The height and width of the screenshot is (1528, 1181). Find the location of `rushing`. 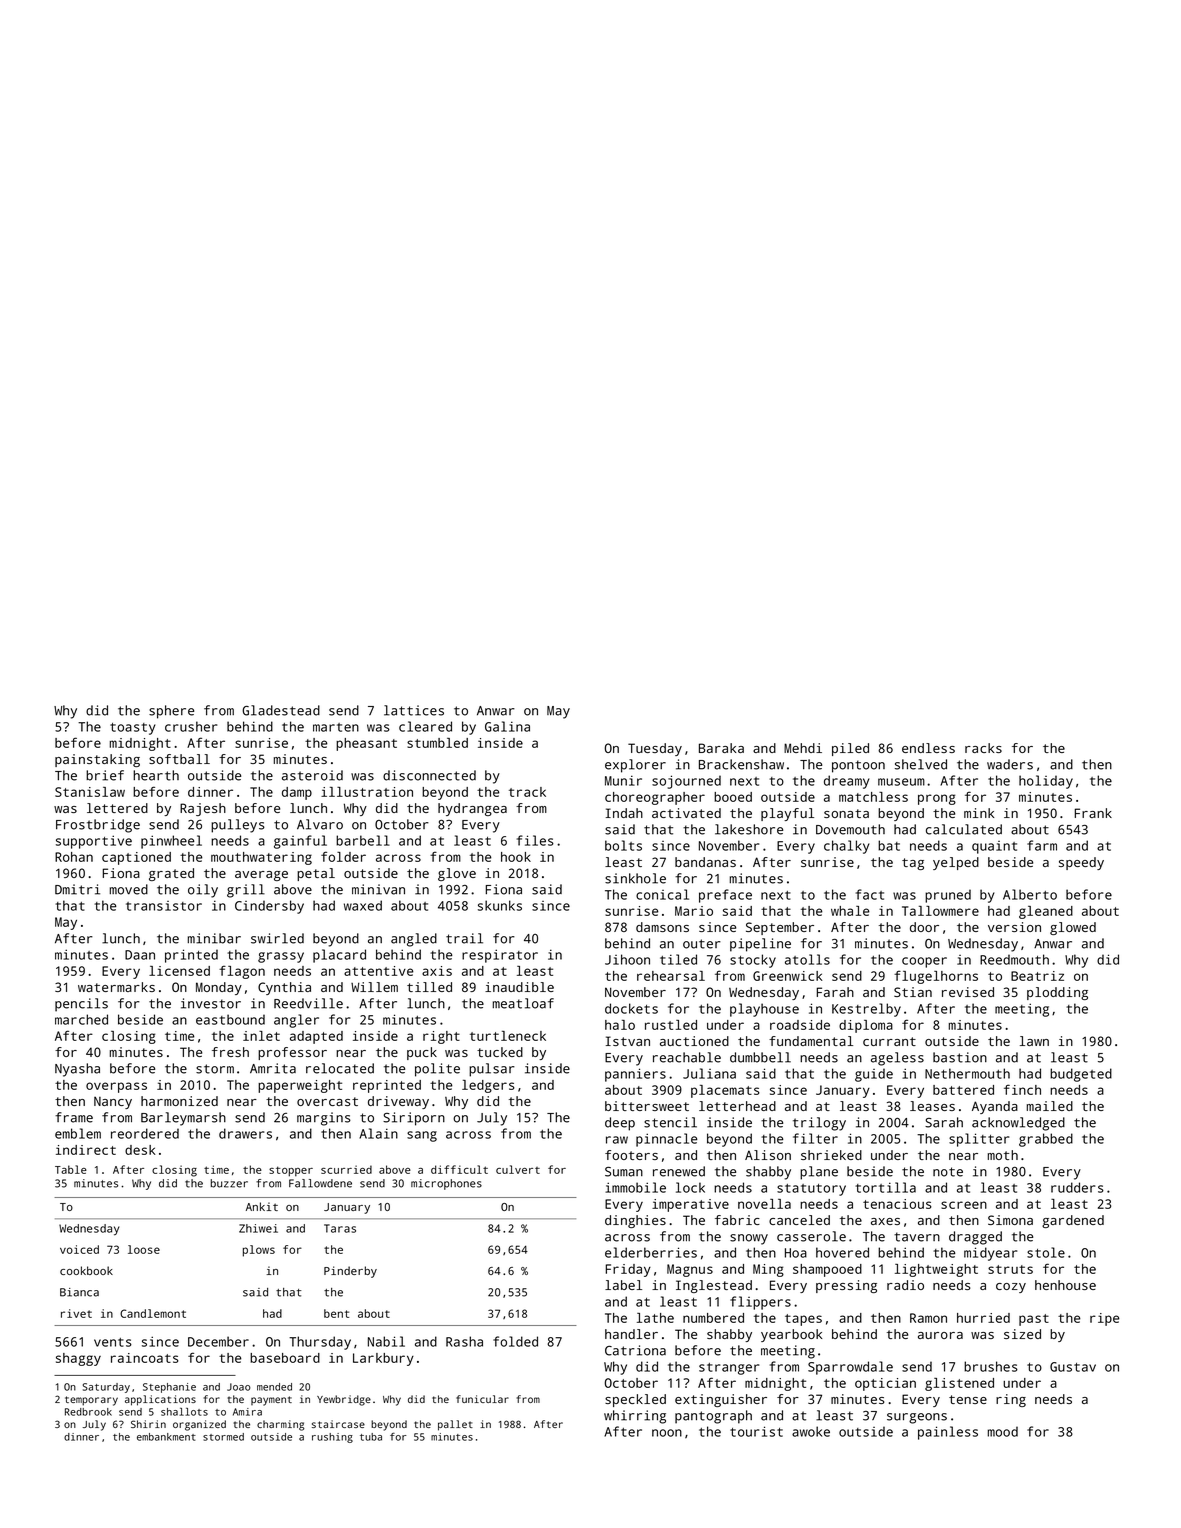

rushing is located at coordinates (332, 1438).
